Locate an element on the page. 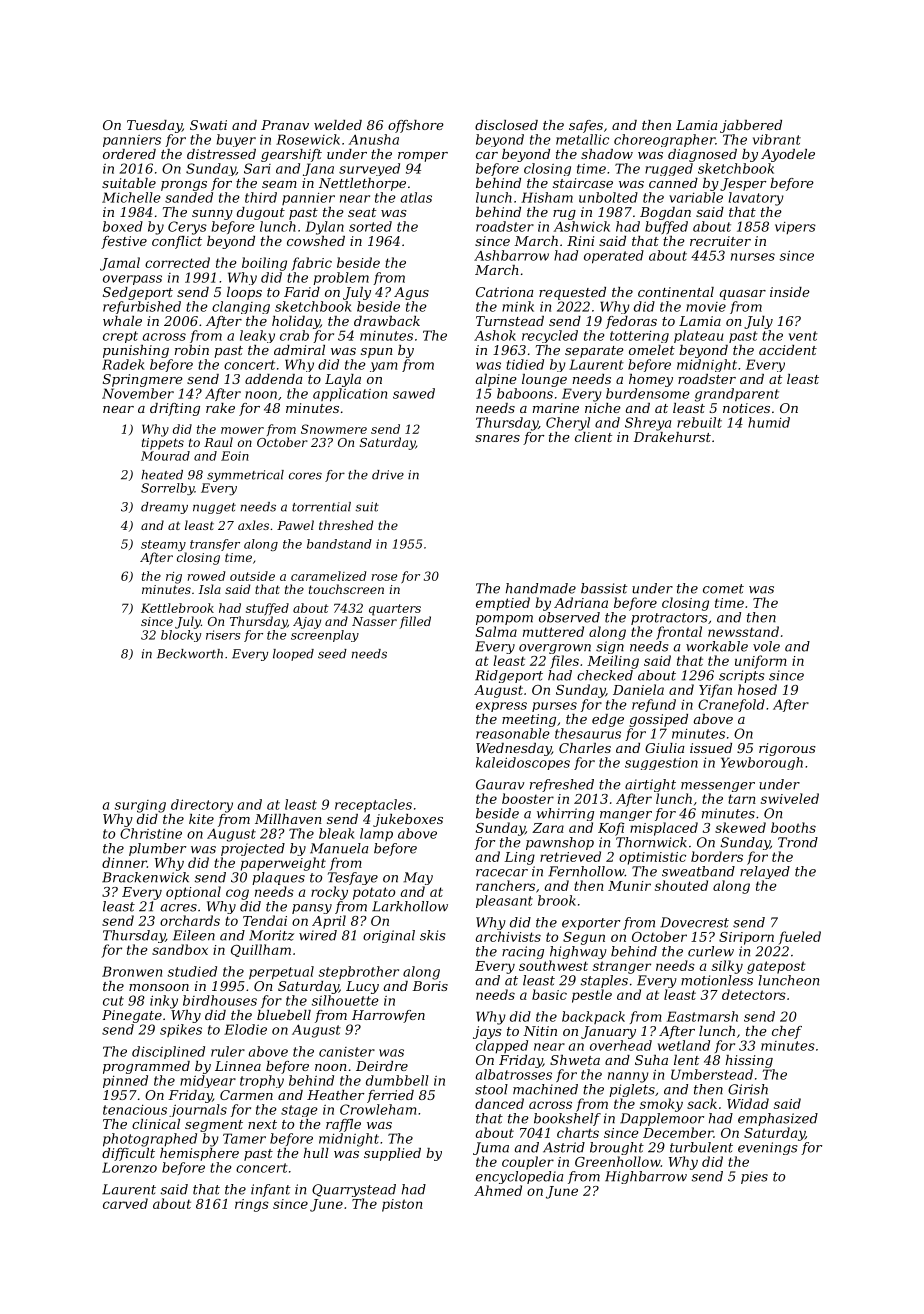  piston is located at coordinates (402, 1205).
